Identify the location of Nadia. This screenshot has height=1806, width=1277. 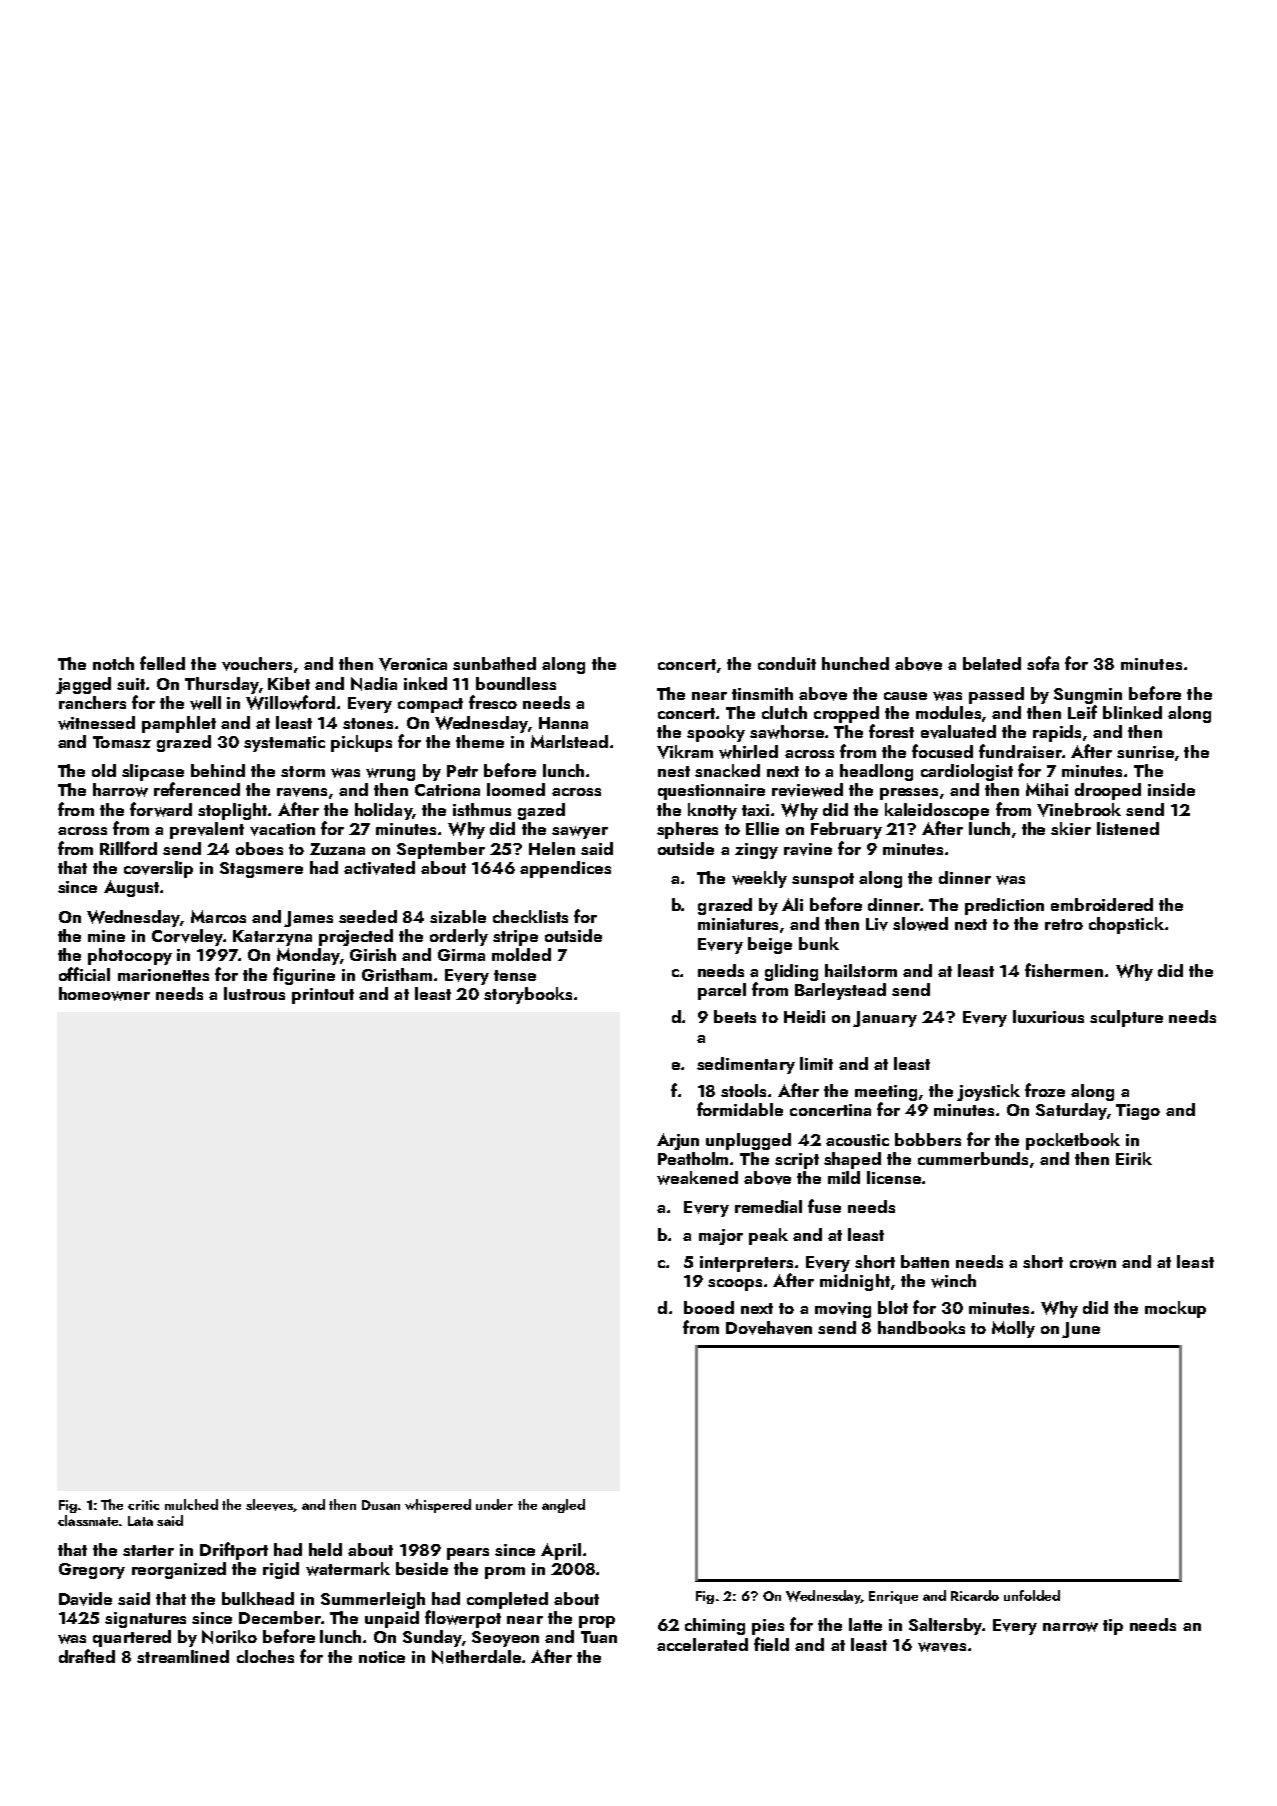
(374, 684).
